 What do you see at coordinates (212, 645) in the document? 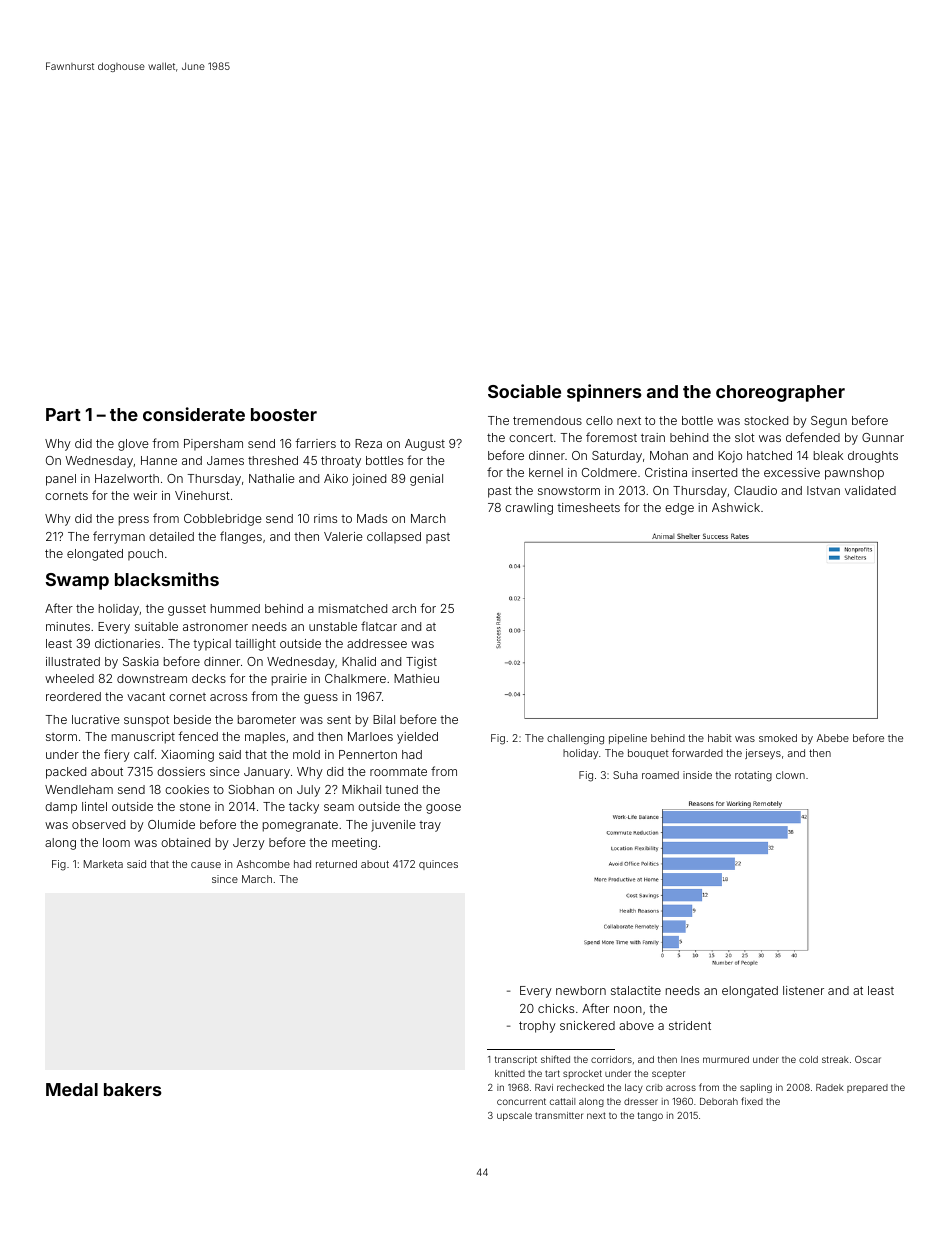
I see `typical` at bounding box center [212, 645].
